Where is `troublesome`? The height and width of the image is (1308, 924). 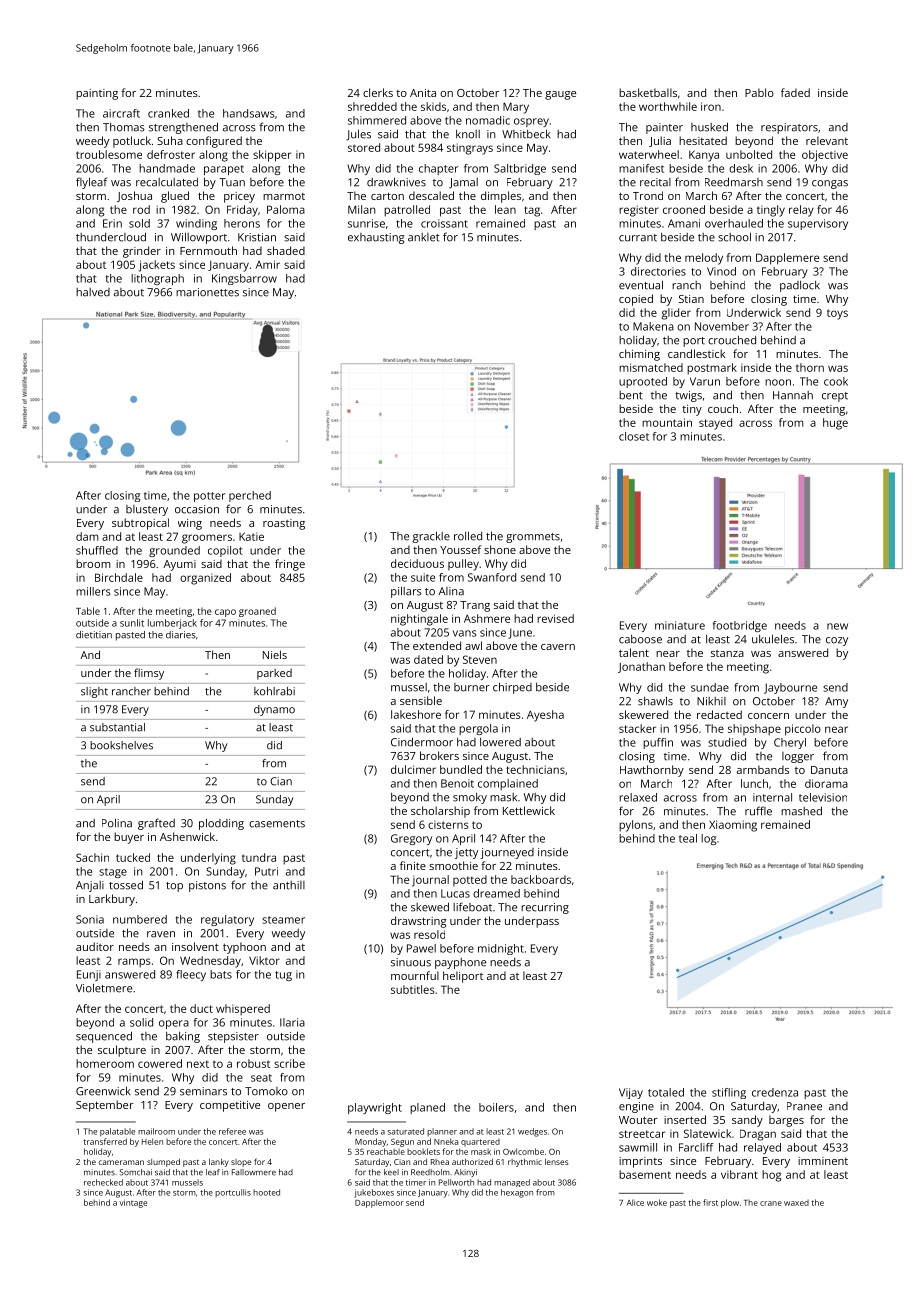 troublesome is located at coordinates (109, 154).
